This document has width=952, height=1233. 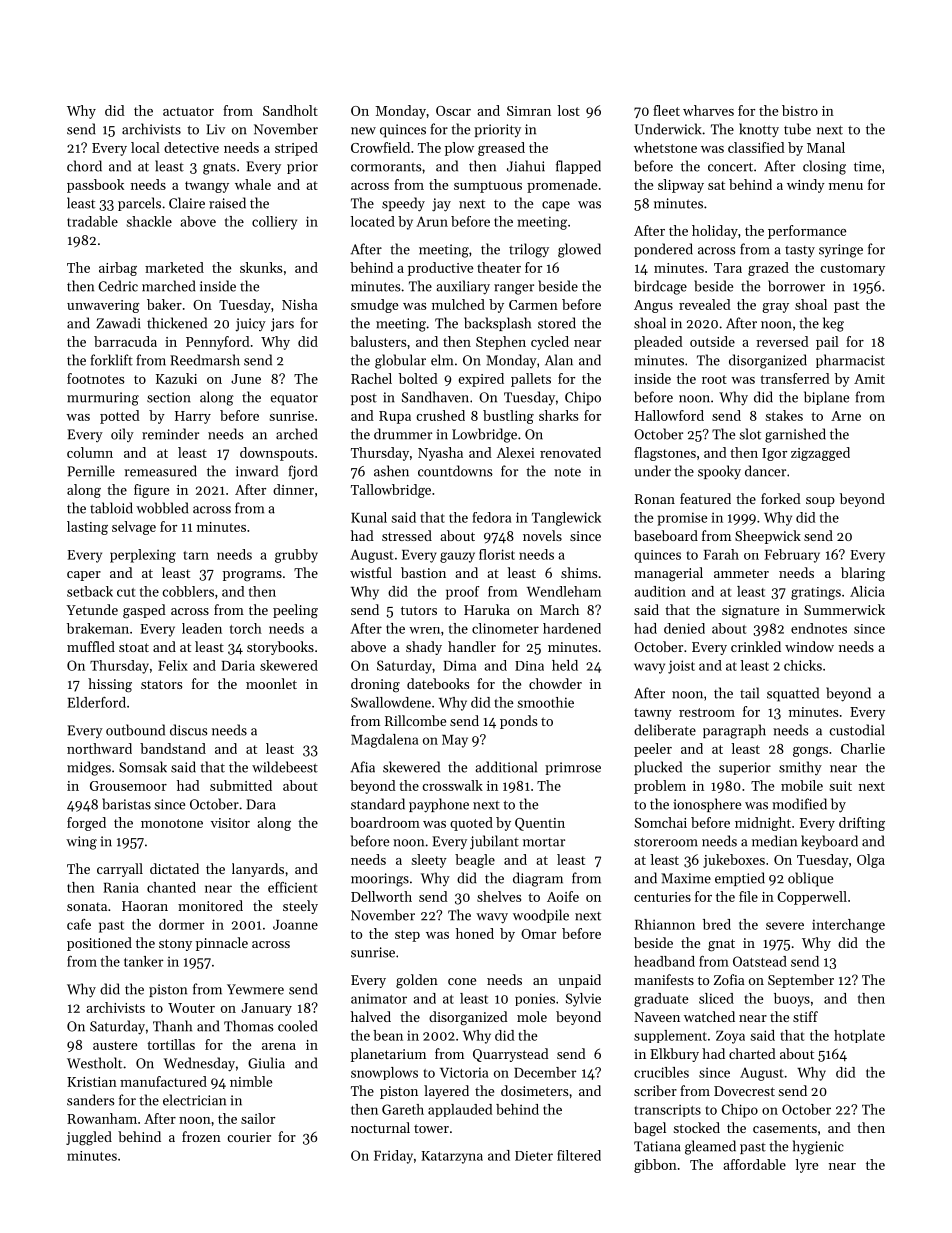 What do you see at coordinates (188, 111) in the document?
I see `actuator` at bounding box center [188, 111].
